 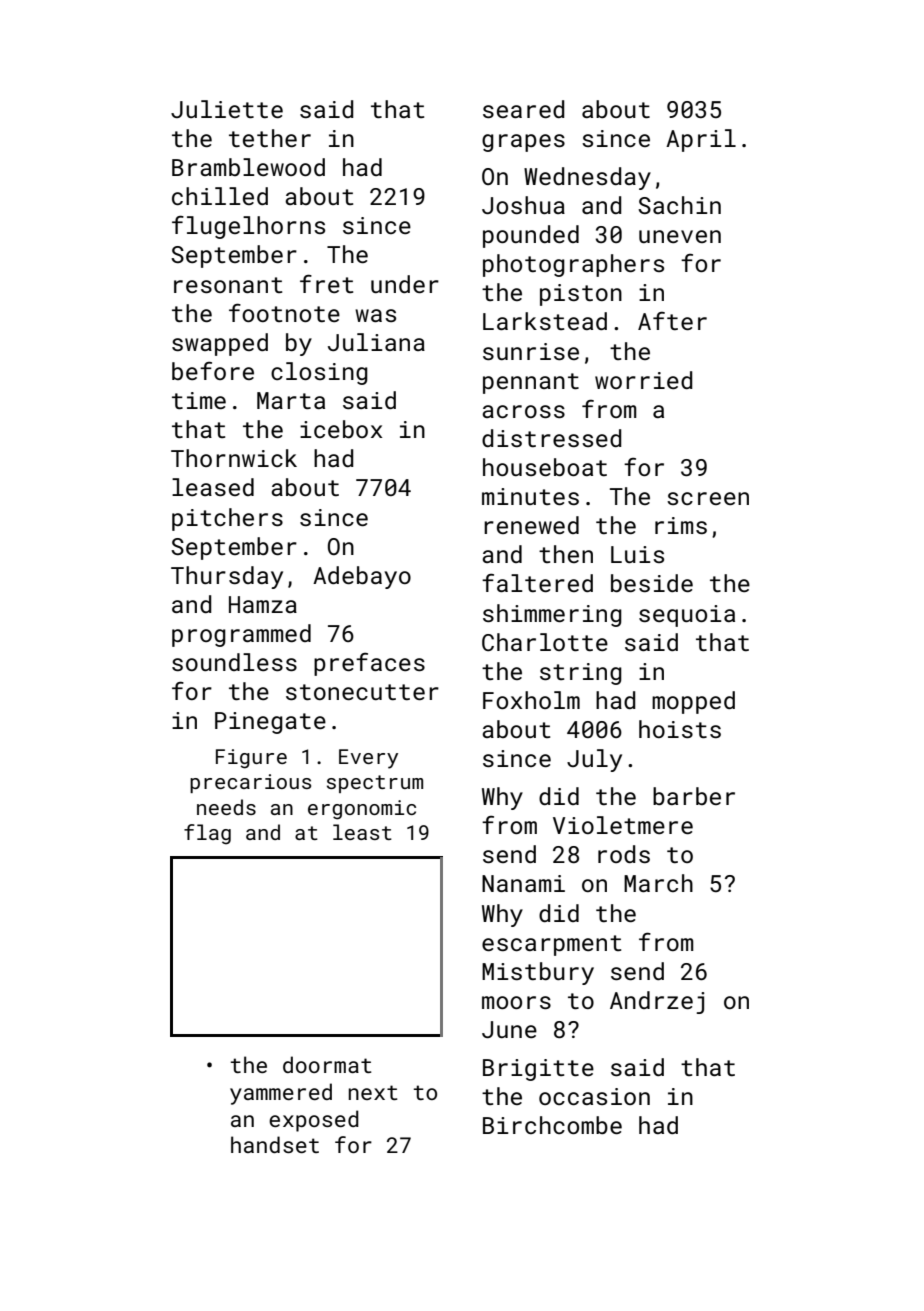 What do you see at coordinates (537, 583) in the page?
I see `faltered` at bounding box center [537, 583].
